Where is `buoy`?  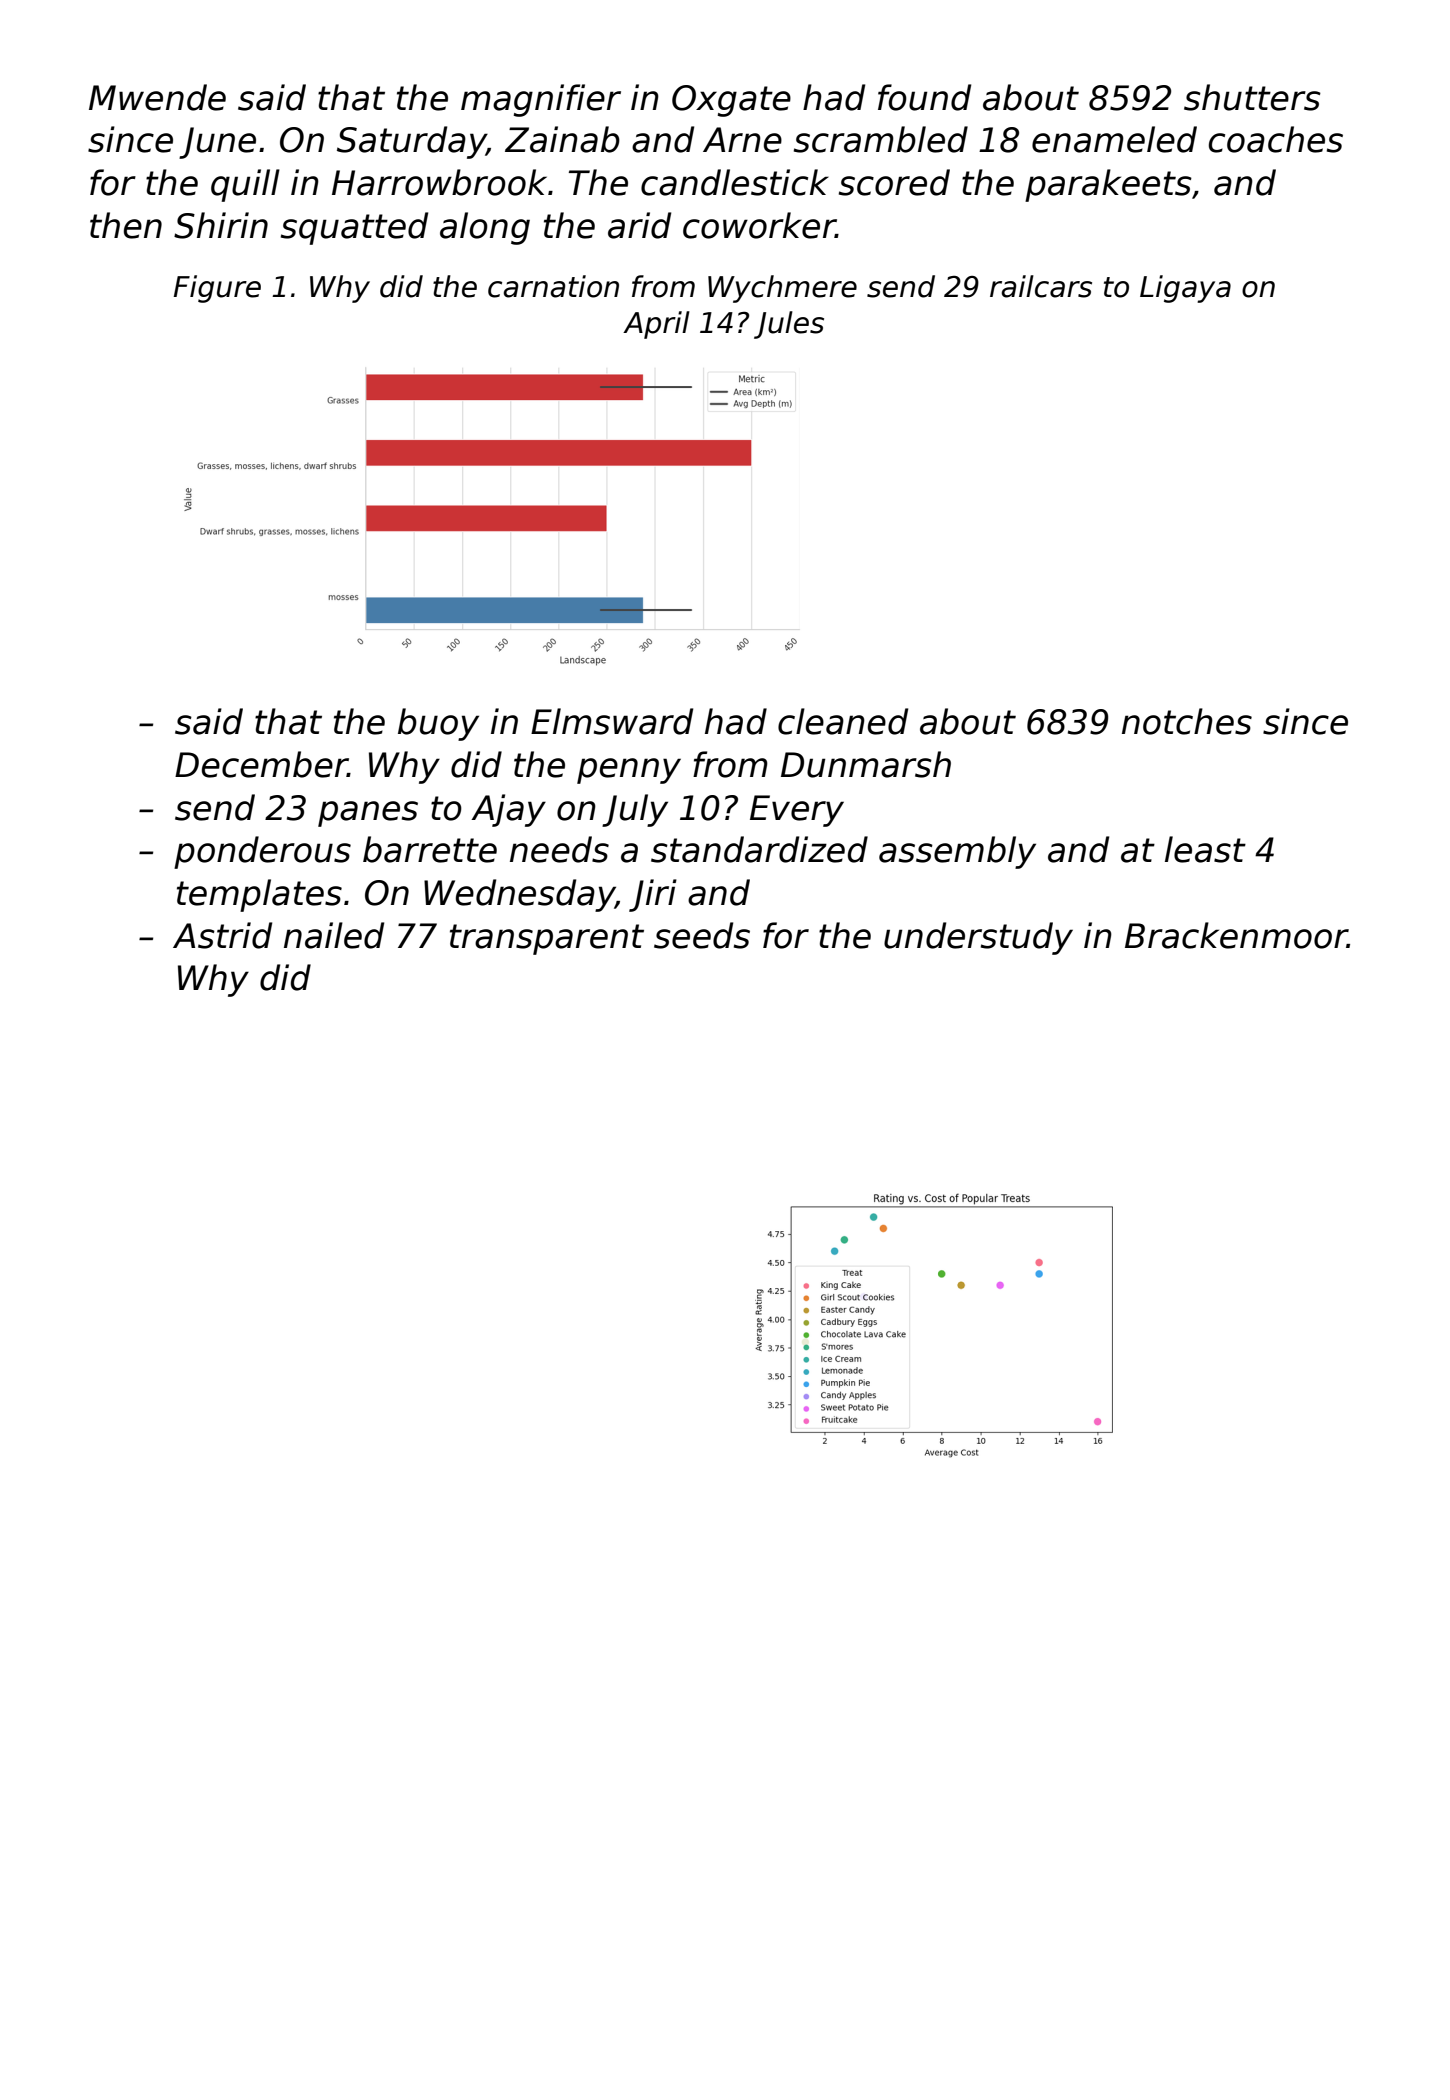
buoy is located at coordinates (438, 724).
